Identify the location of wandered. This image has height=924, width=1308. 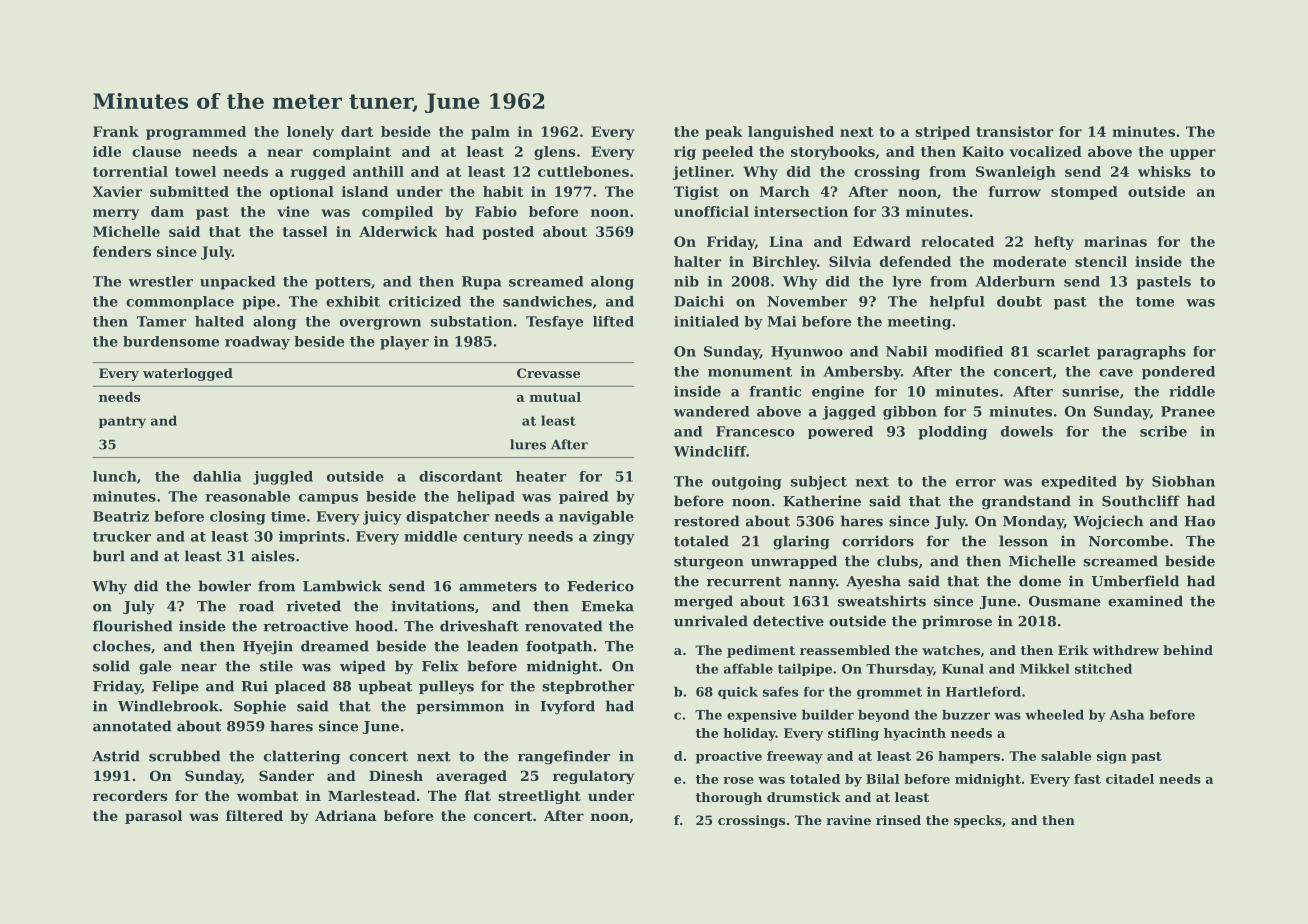
(711, 411).
